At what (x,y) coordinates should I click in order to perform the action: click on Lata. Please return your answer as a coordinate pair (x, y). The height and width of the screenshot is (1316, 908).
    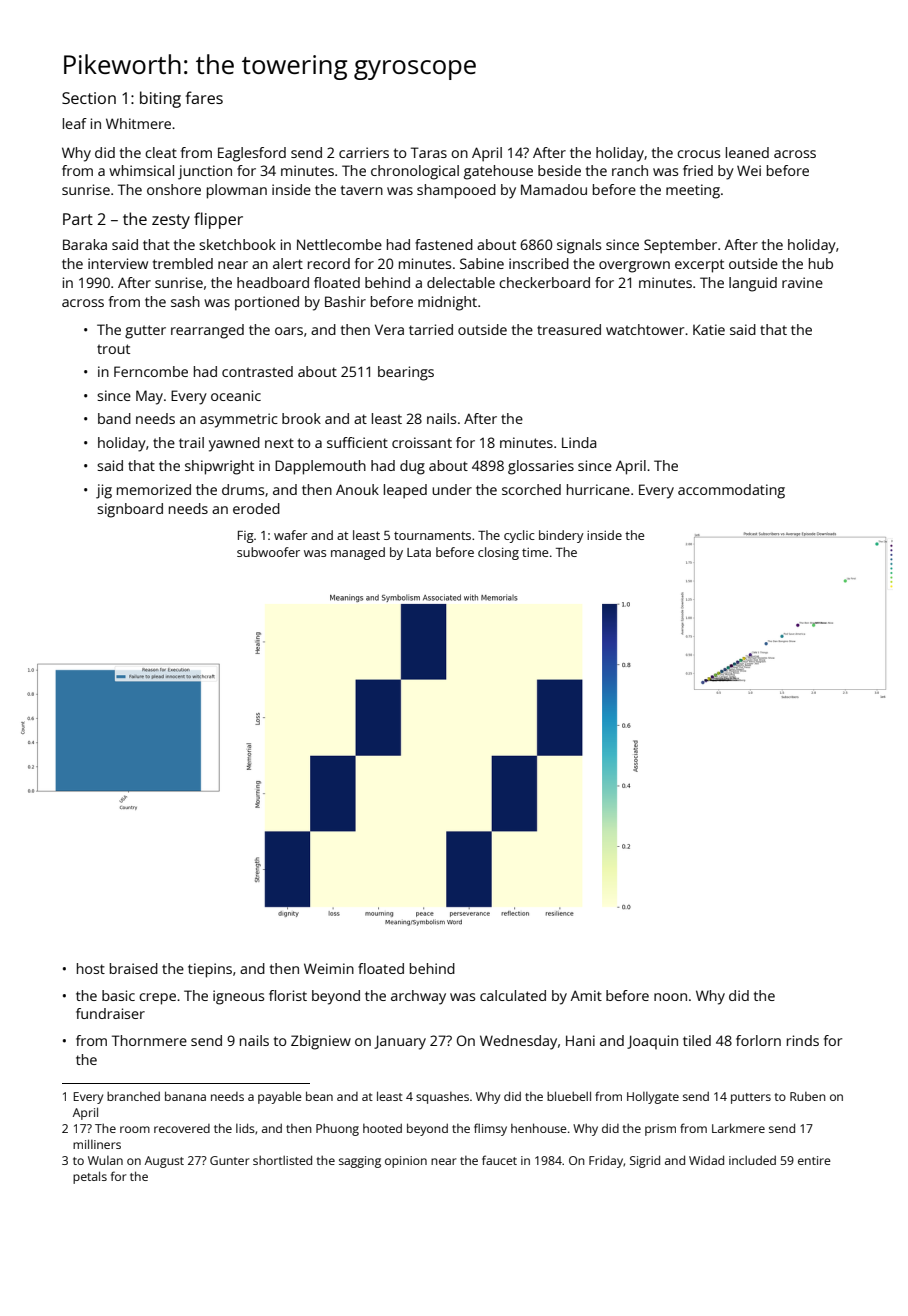
    Looking at the image, I should click on (419, 552).
